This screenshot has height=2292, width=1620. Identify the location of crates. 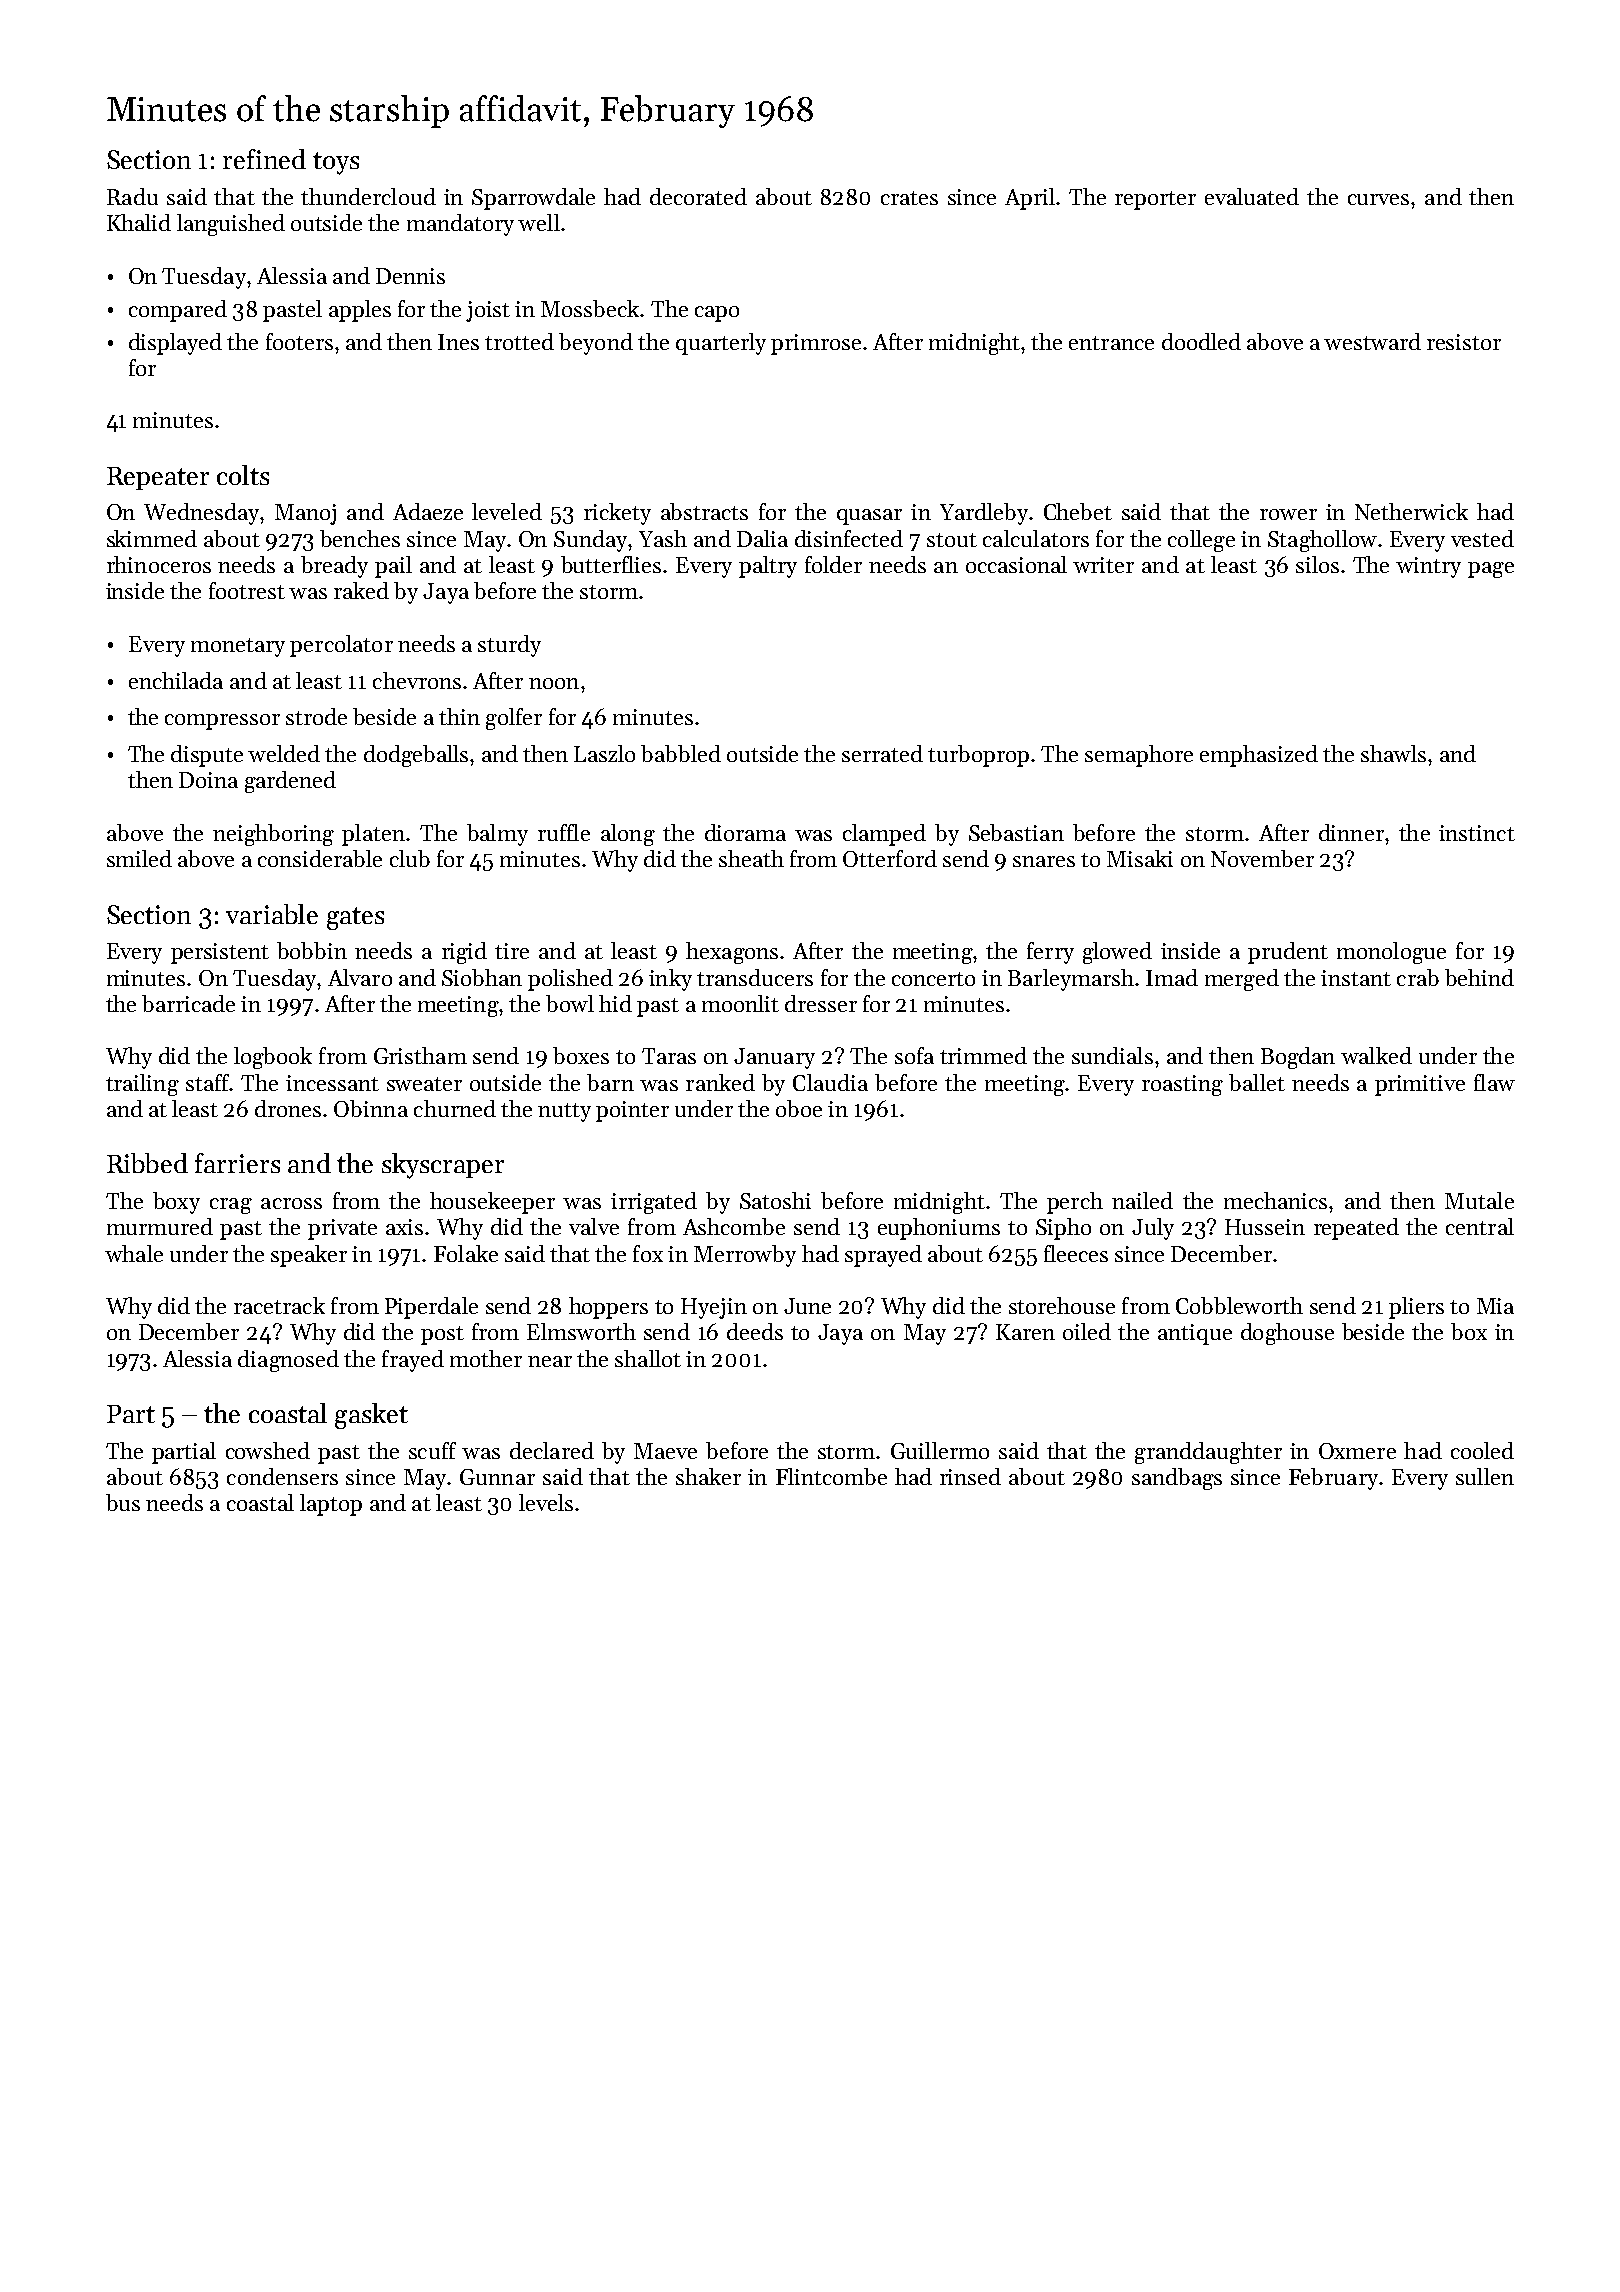
(909, 198).
